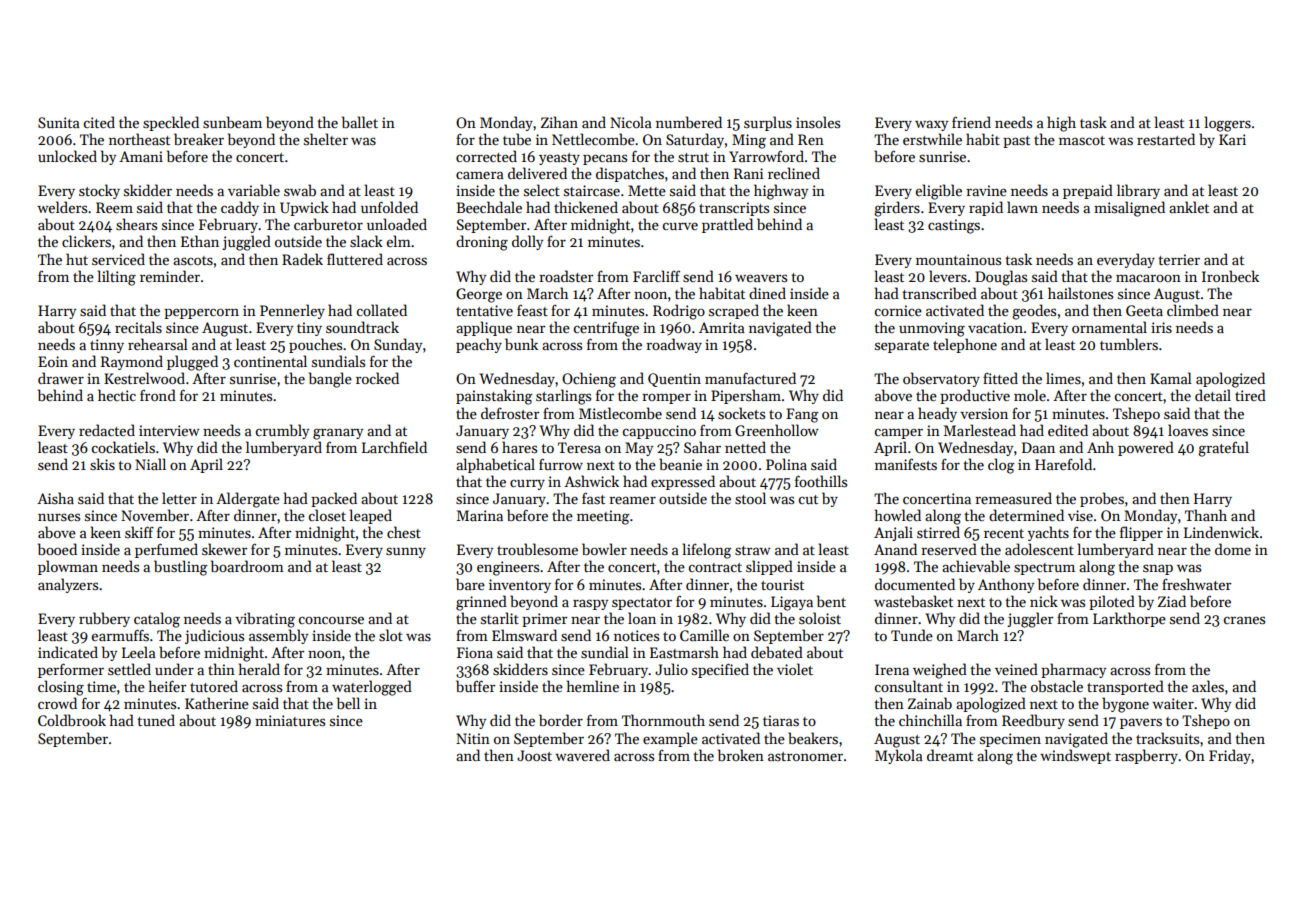  I want to click on sunny, so click(406, 552).
